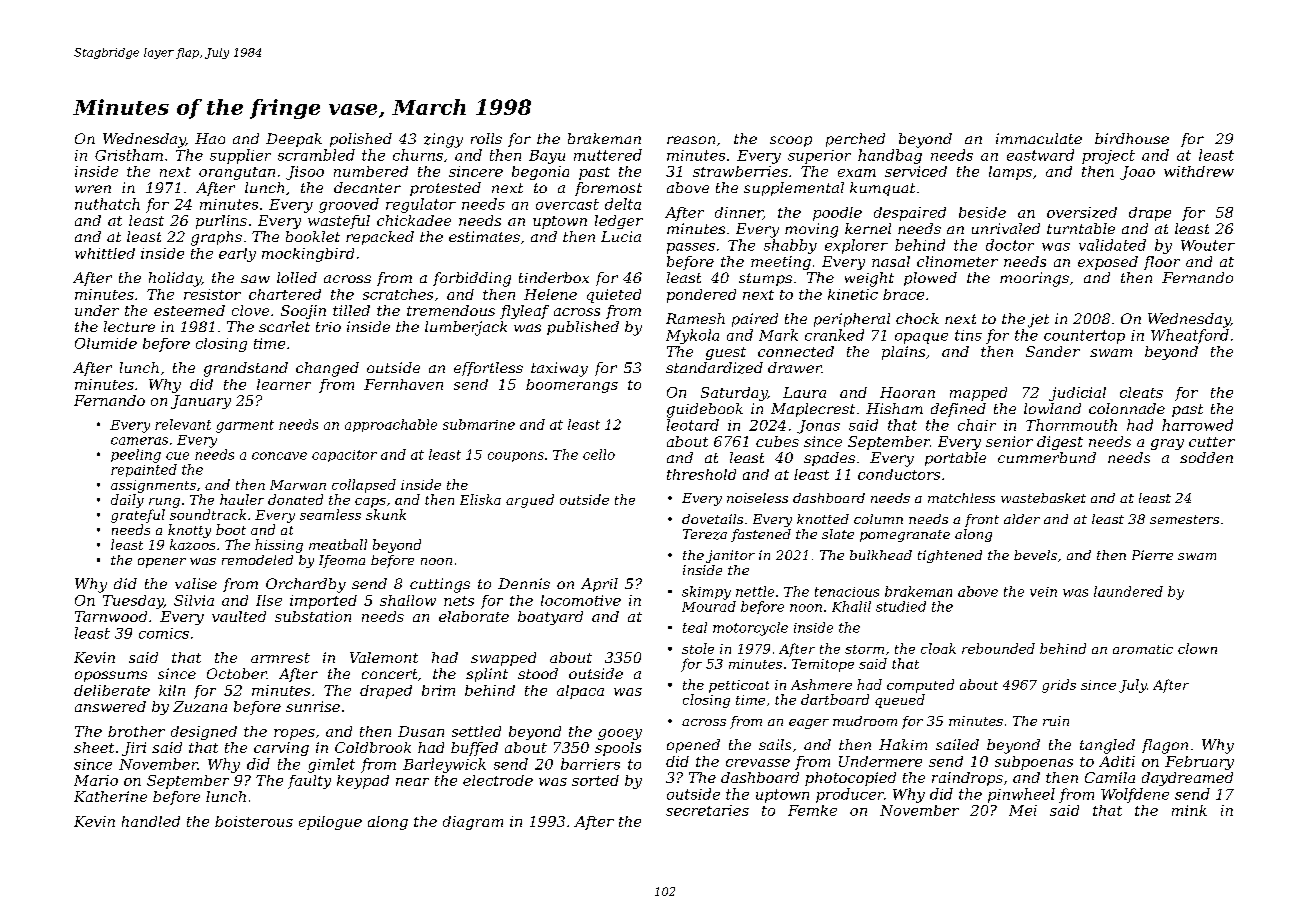 The width and height of the document is (1308, 924). What do you see at coordinates (255, 279) in the document?
I see `saw` at bounding box center [255, 279].
